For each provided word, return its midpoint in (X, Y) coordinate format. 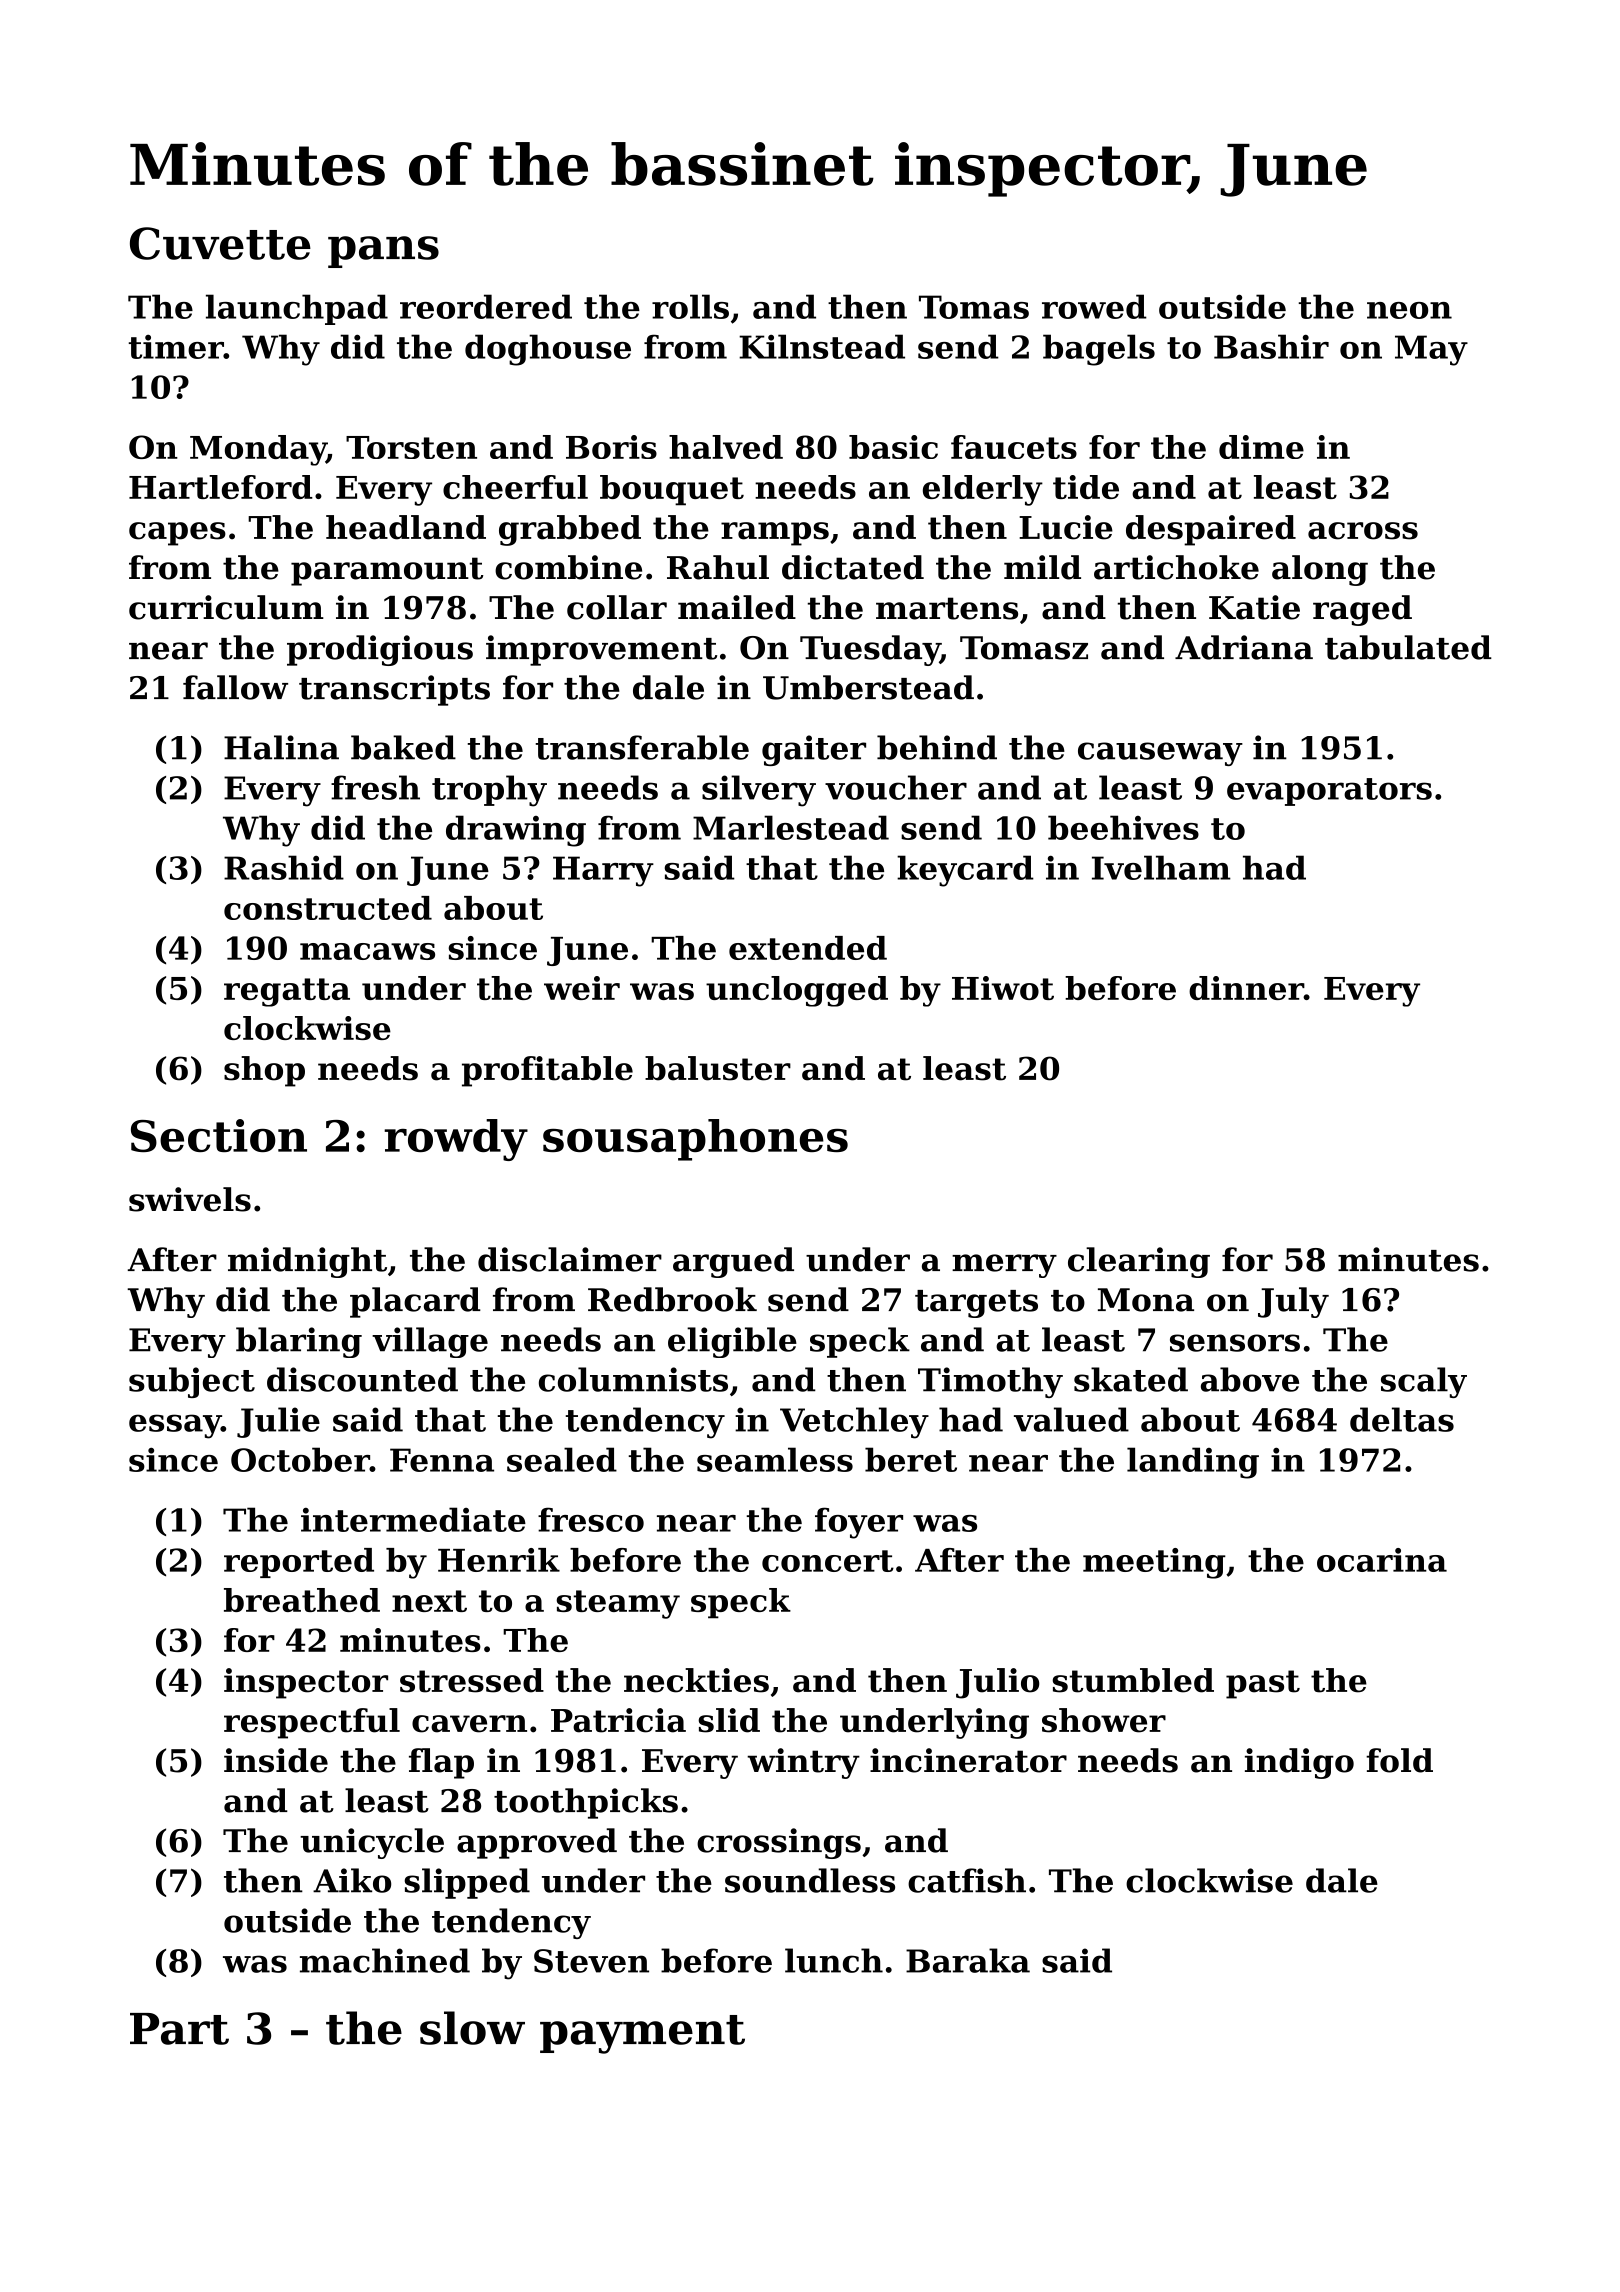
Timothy (990, 1382)
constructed (328, 908)
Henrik (499, 1560)
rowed (1094, 306)
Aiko (352, 1880)
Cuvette (220, 243)
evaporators (1329, 792)
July (1293, 1302)
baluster (718, 1068)
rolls (690, 306)
